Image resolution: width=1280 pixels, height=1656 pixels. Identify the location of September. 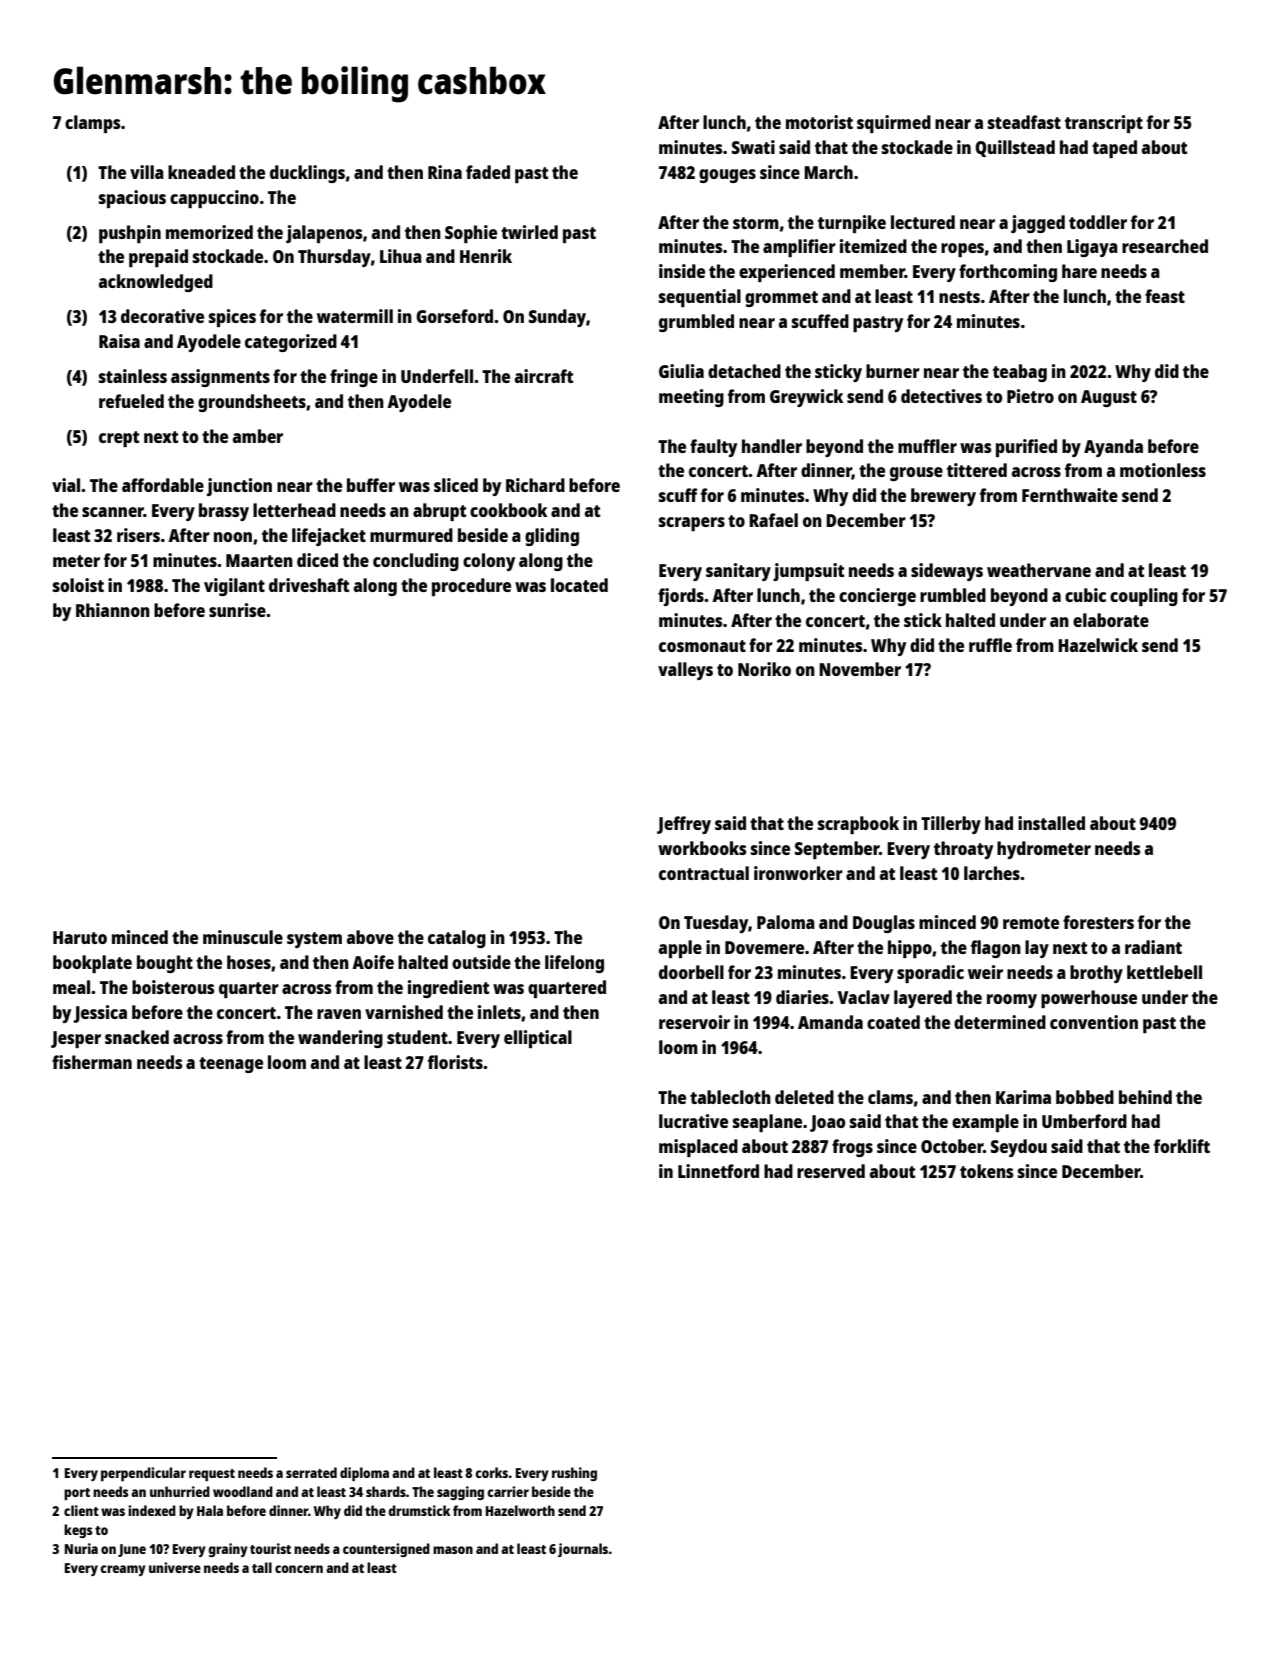
(837, 850).
